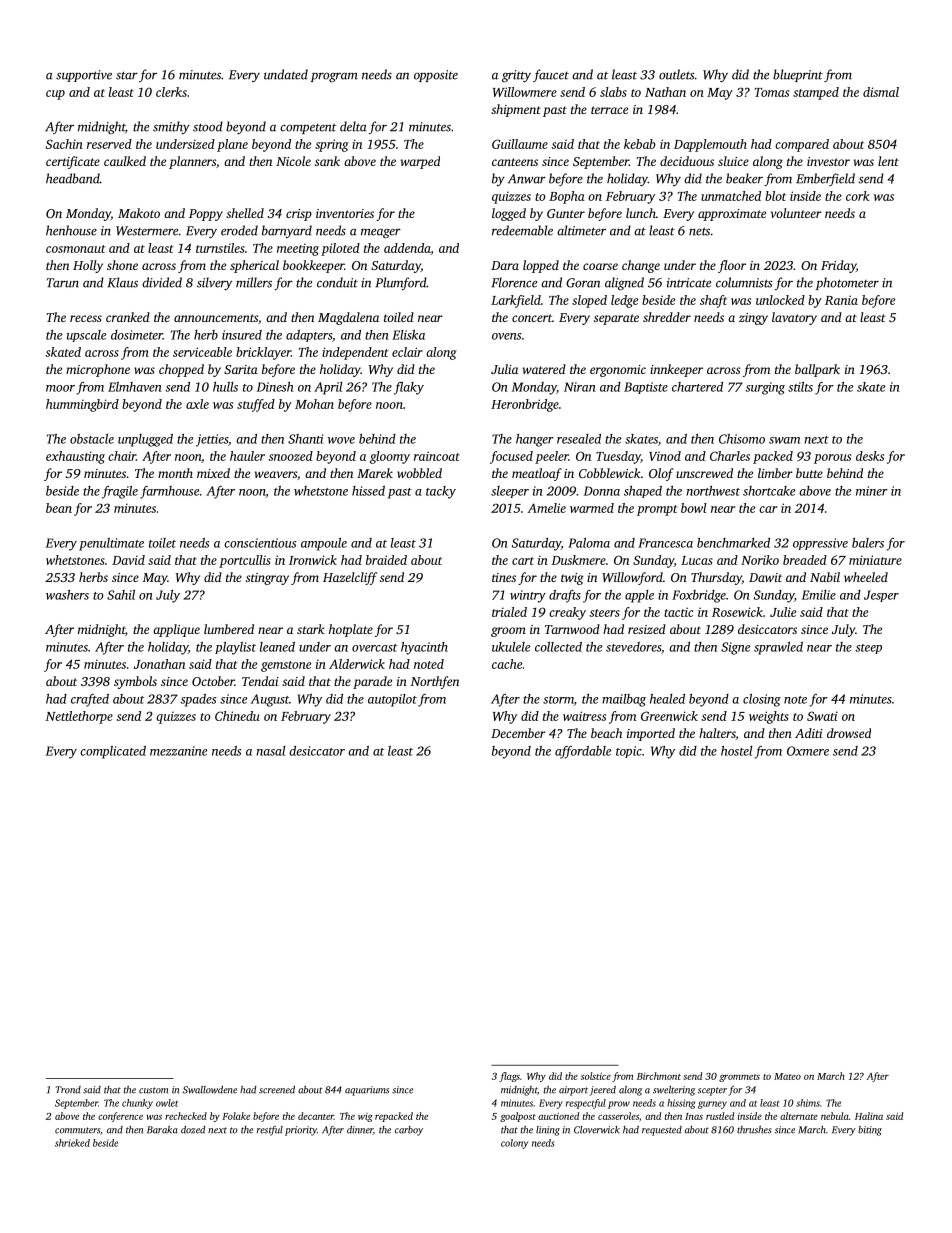 The width and height of the screenshot is (952, 1233). I want to click on nasal, so click(271, 751).
